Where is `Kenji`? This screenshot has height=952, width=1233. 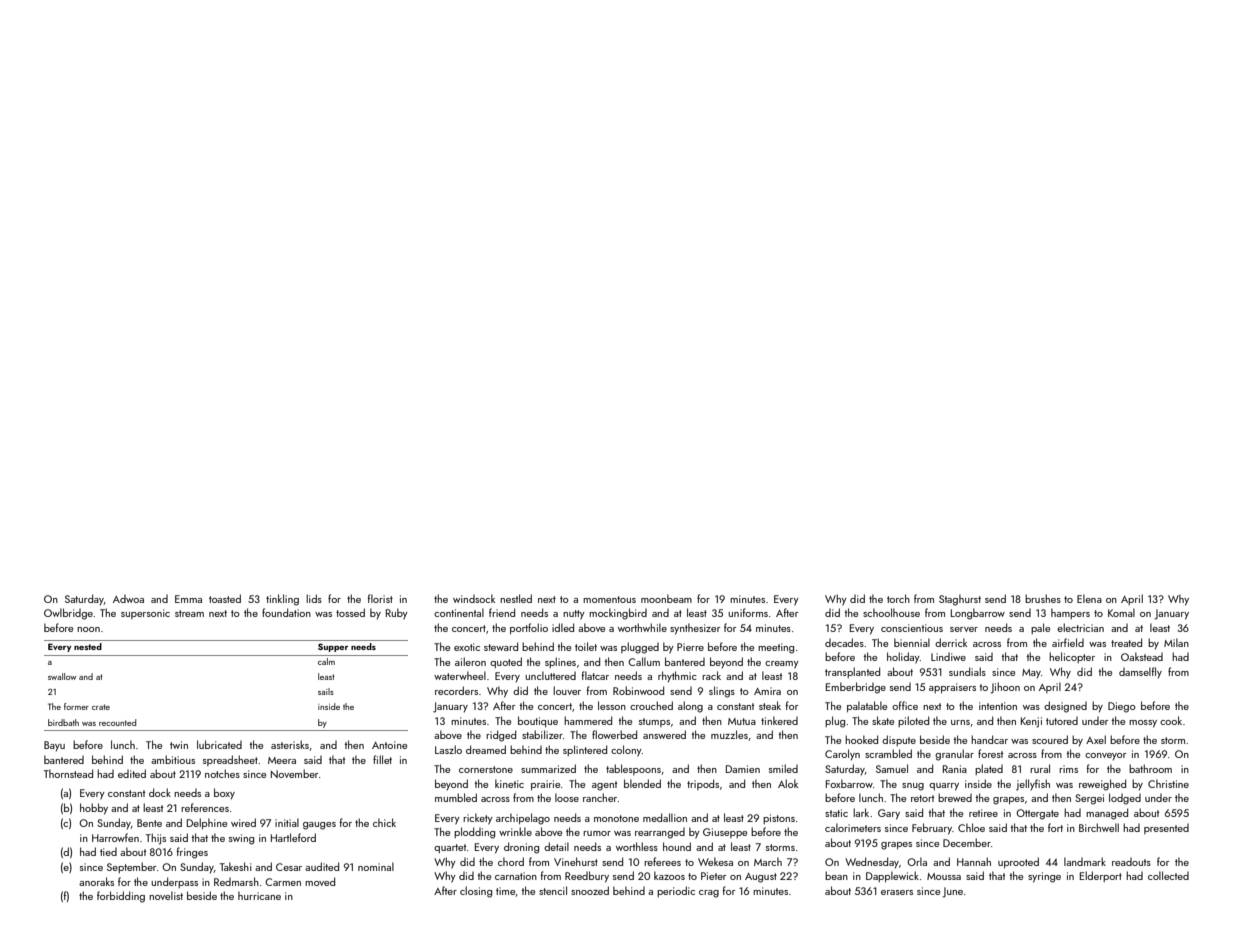
Kenji is located at coordinates (1031, 722).
